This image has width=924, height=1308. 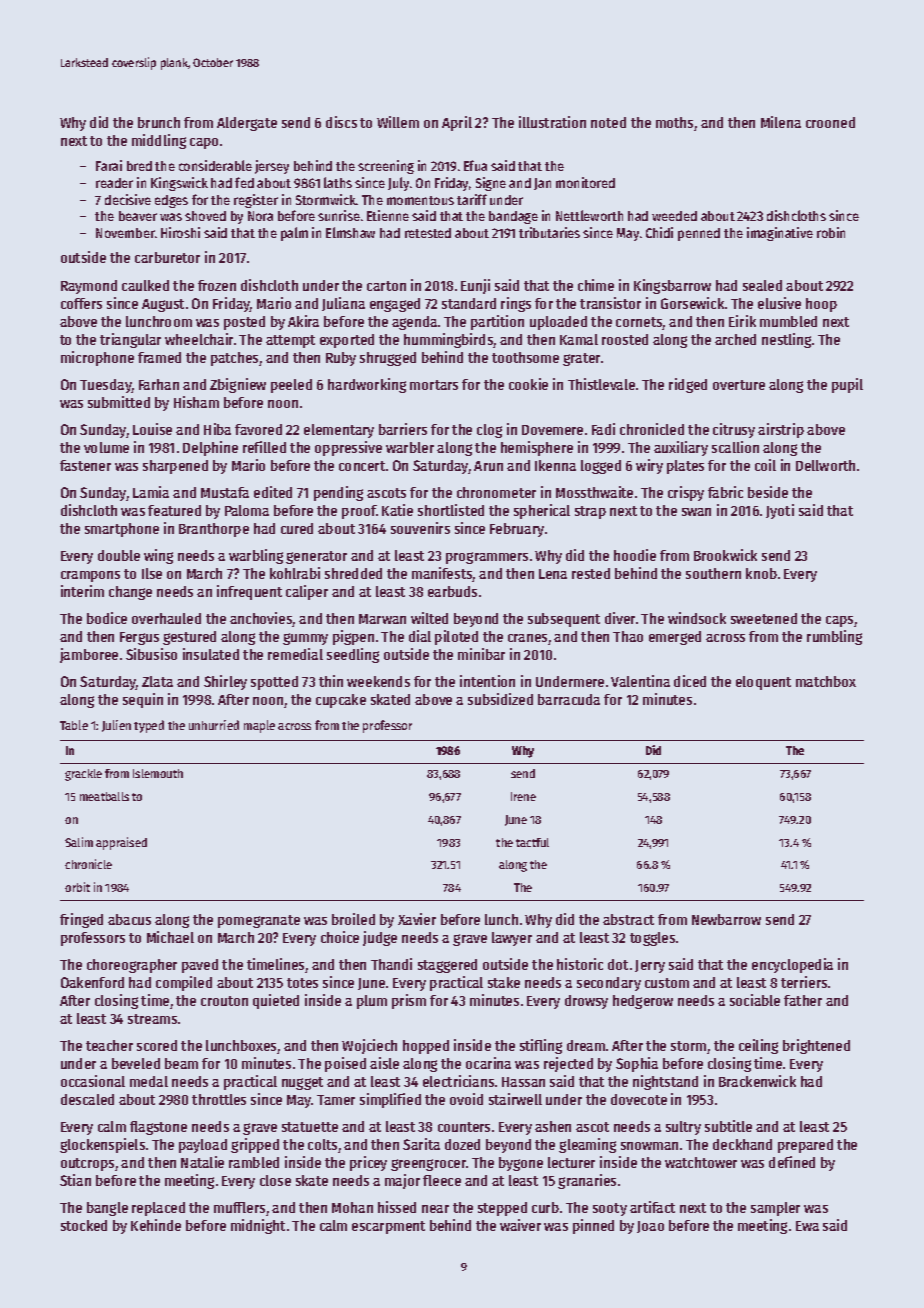 I want to click on April, so click(x=457, y=123).
